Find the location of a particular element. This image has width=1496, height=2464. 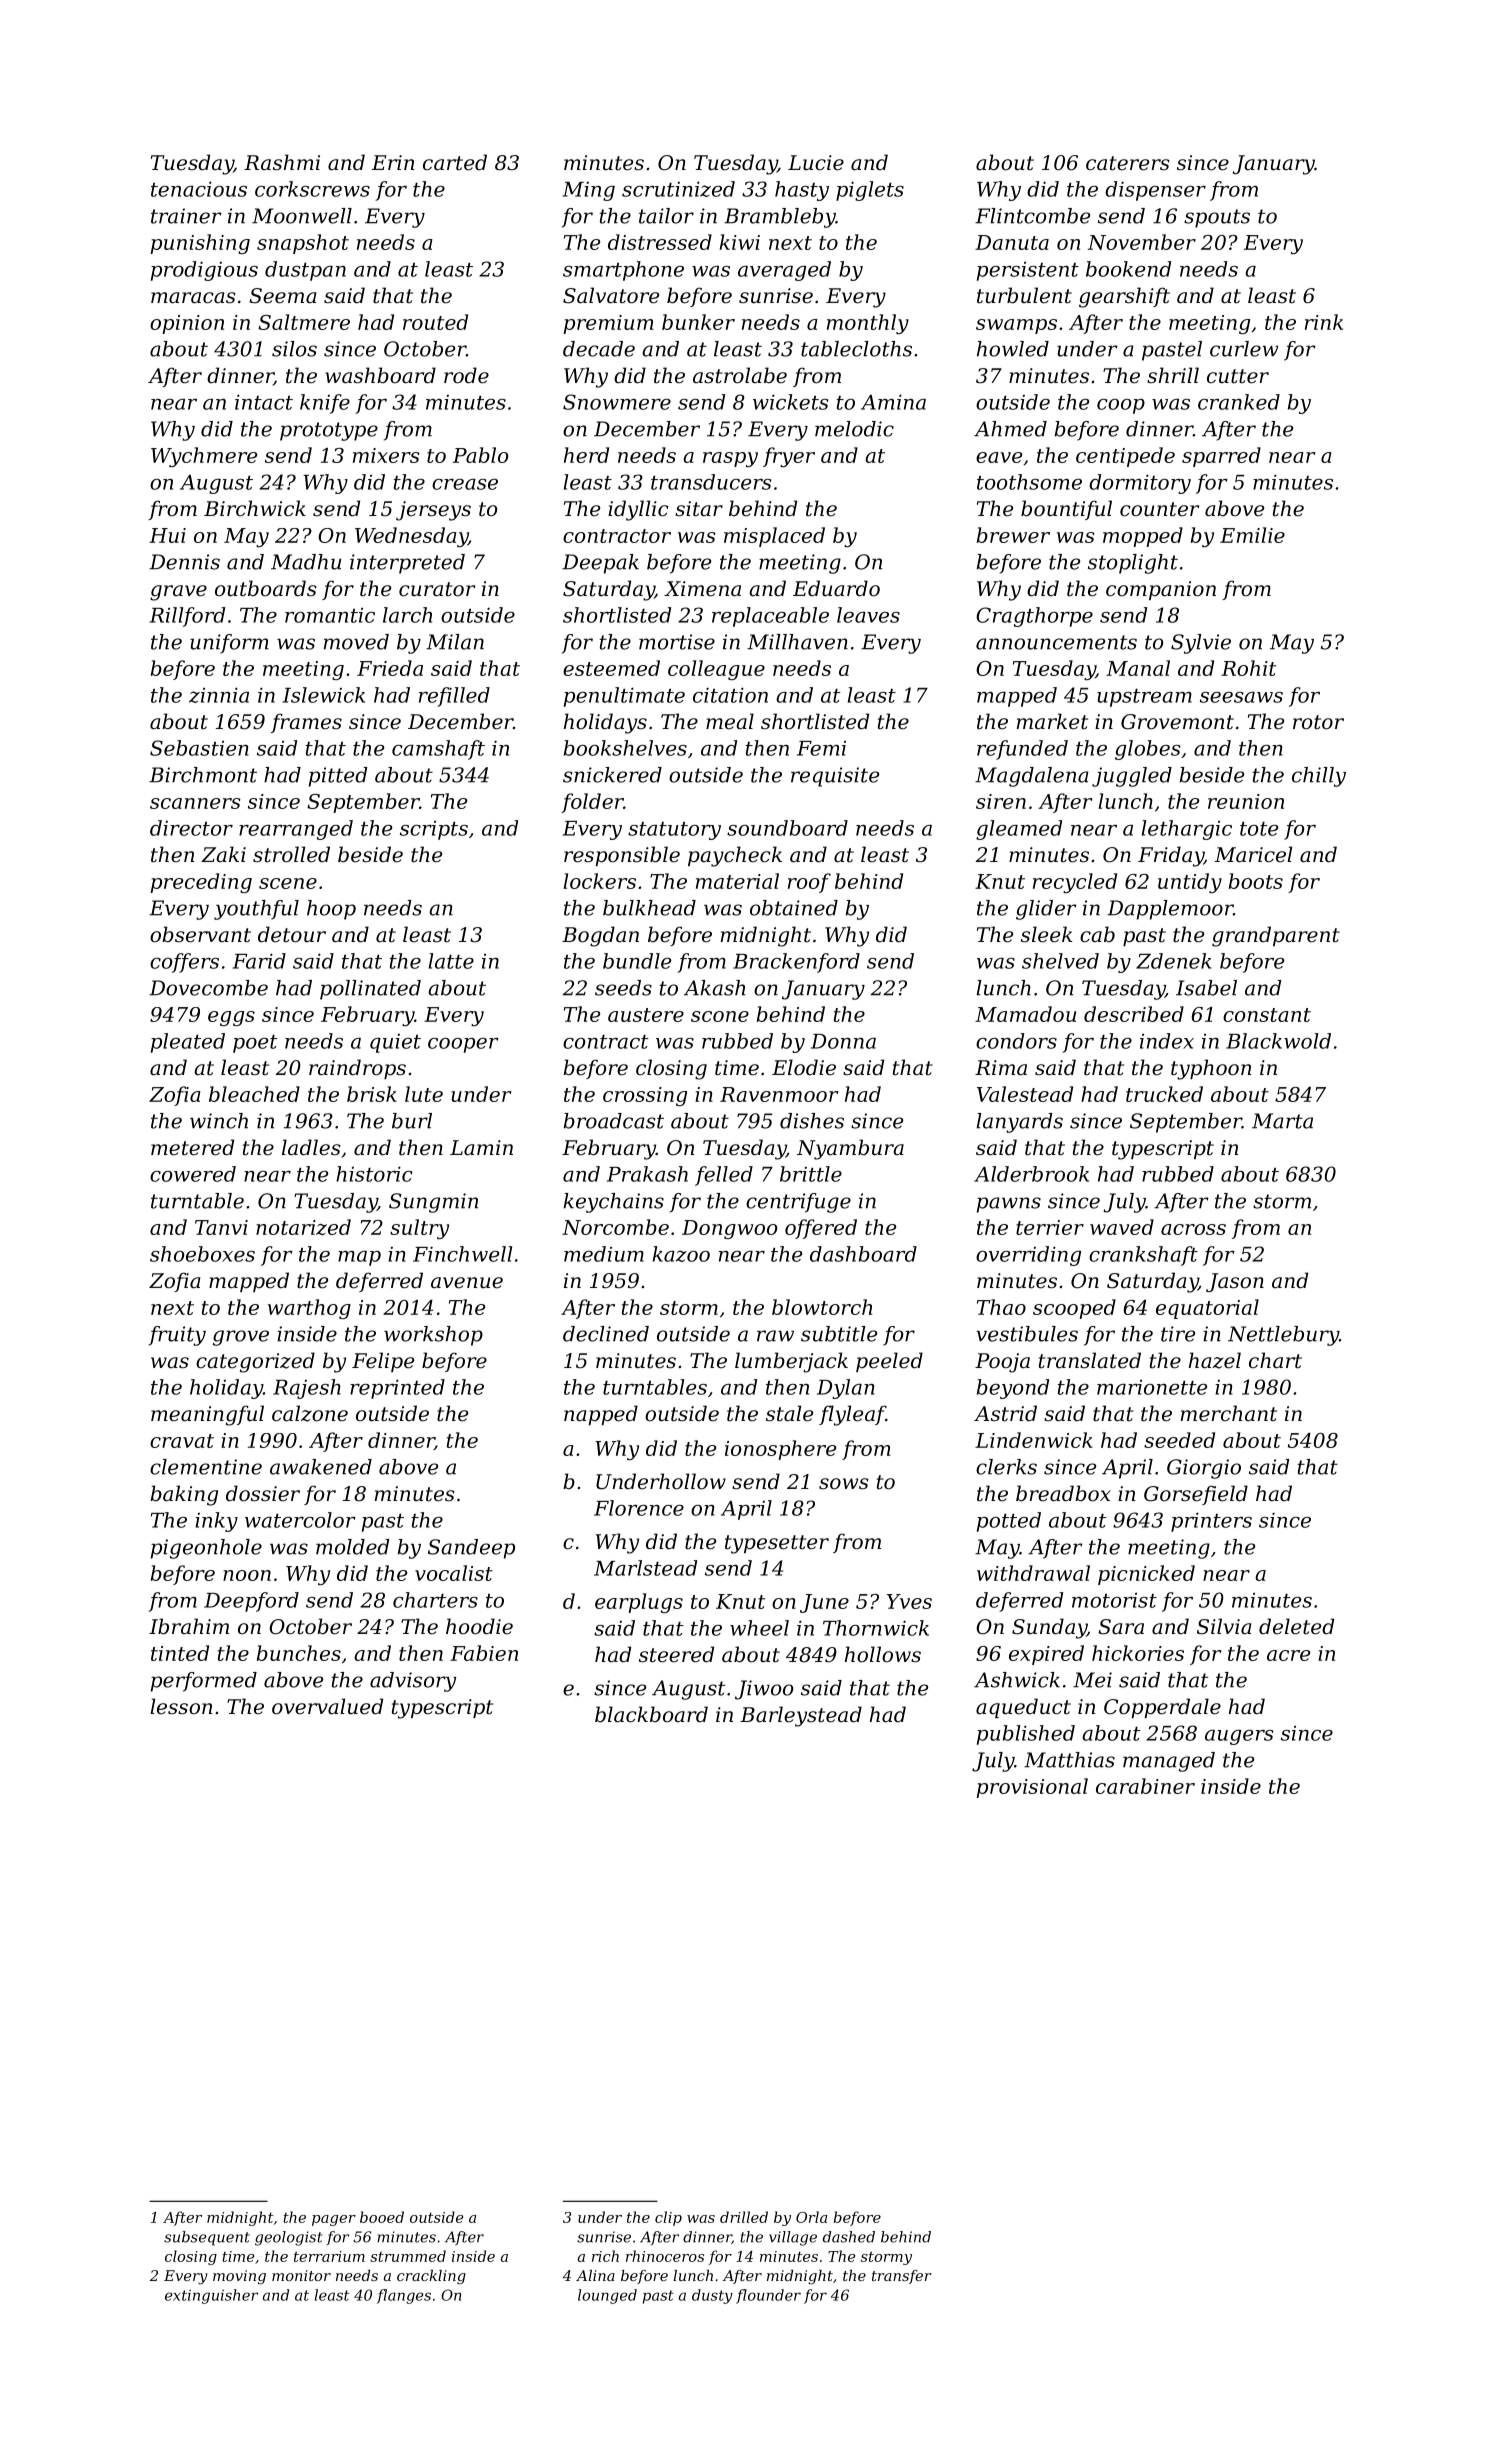

Barleystead is located at coordinates (801, 1716).
